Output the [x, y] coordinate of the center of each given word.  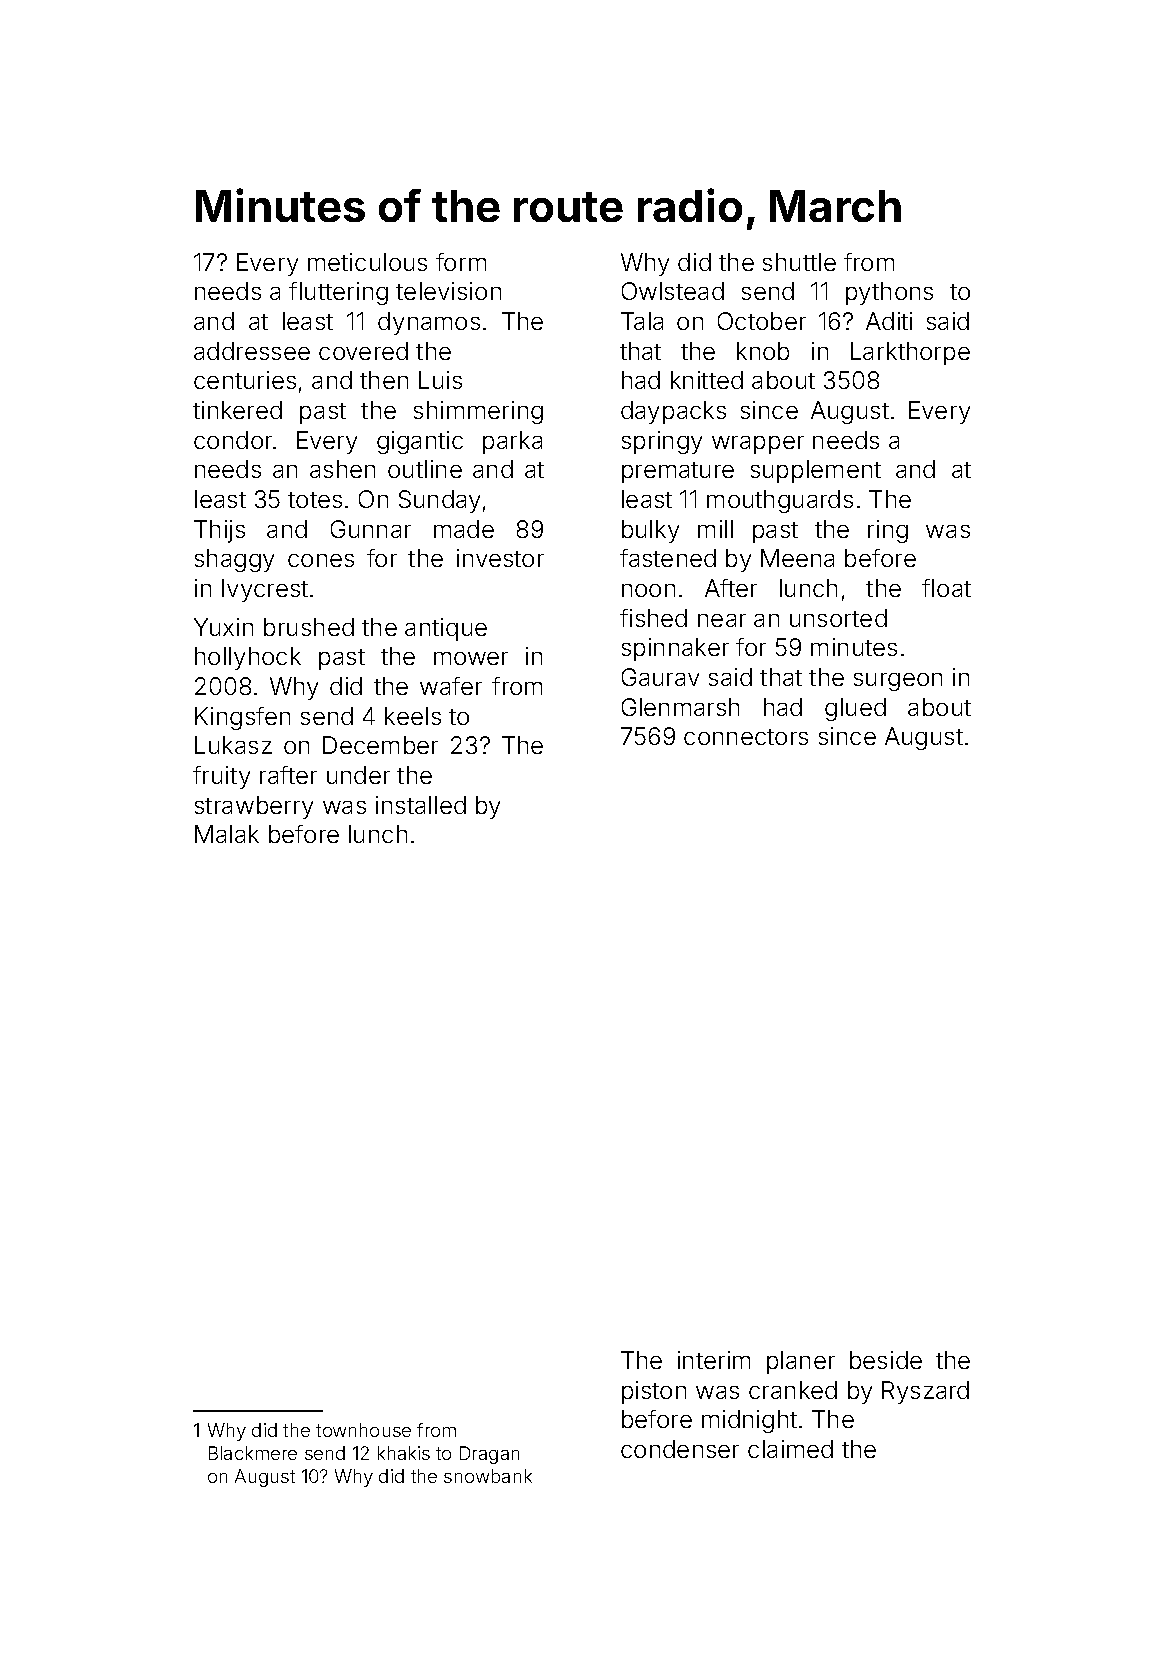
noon [648, 590]
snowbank [488, 1476]
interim [714, 1360]
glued [855, 709]
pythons [889, 293]
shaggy [234, 560]
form [461, 262]
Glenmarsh [680, 707]
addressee [252, 351]
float [946, 588]
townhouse [363, 1430]
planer [801, 1362]
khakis [404, 1453]
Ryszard [925, 1392]
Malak [227, 834]
